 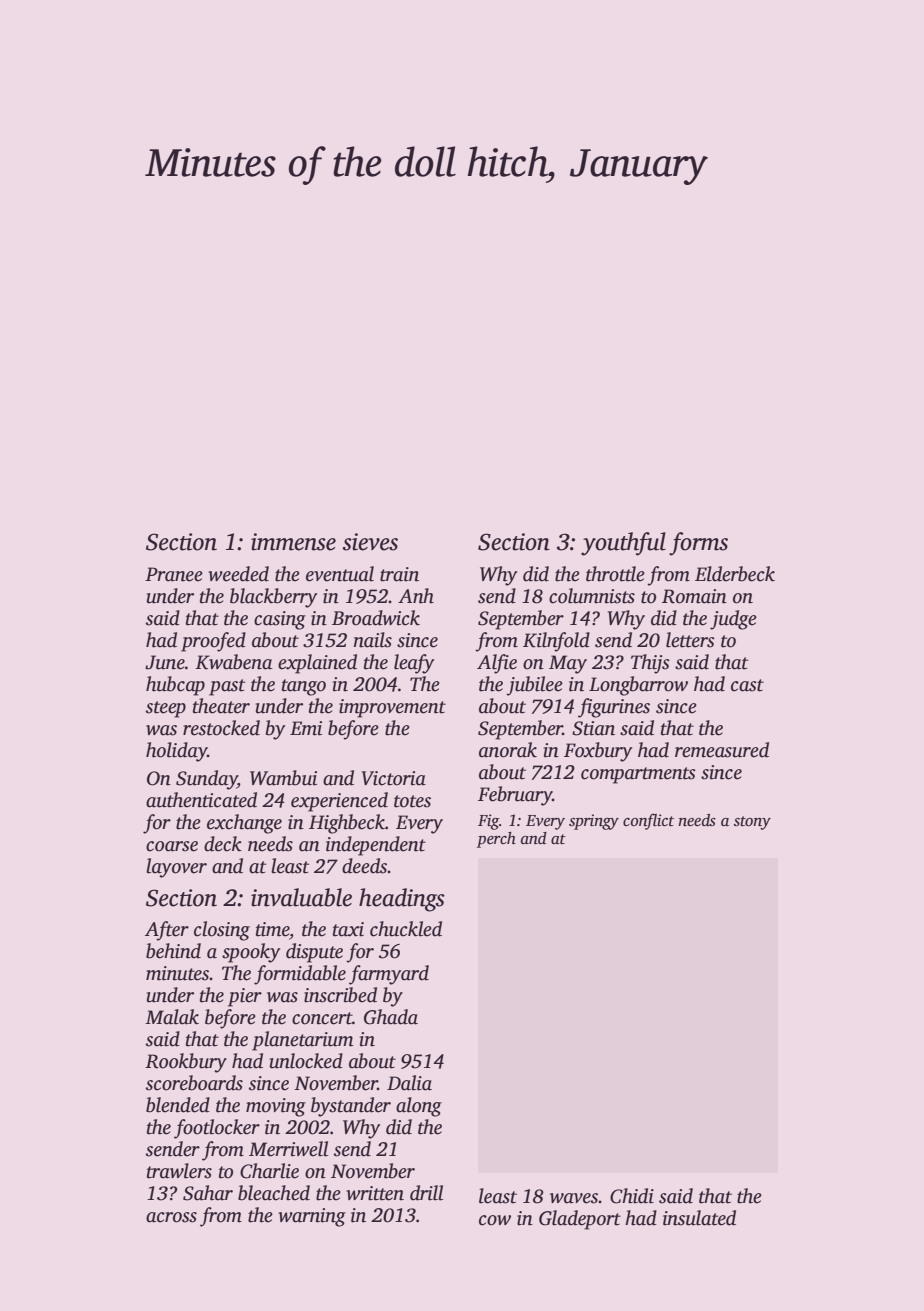 I want to click on Kilnfold, so click(x=556, y=642).
